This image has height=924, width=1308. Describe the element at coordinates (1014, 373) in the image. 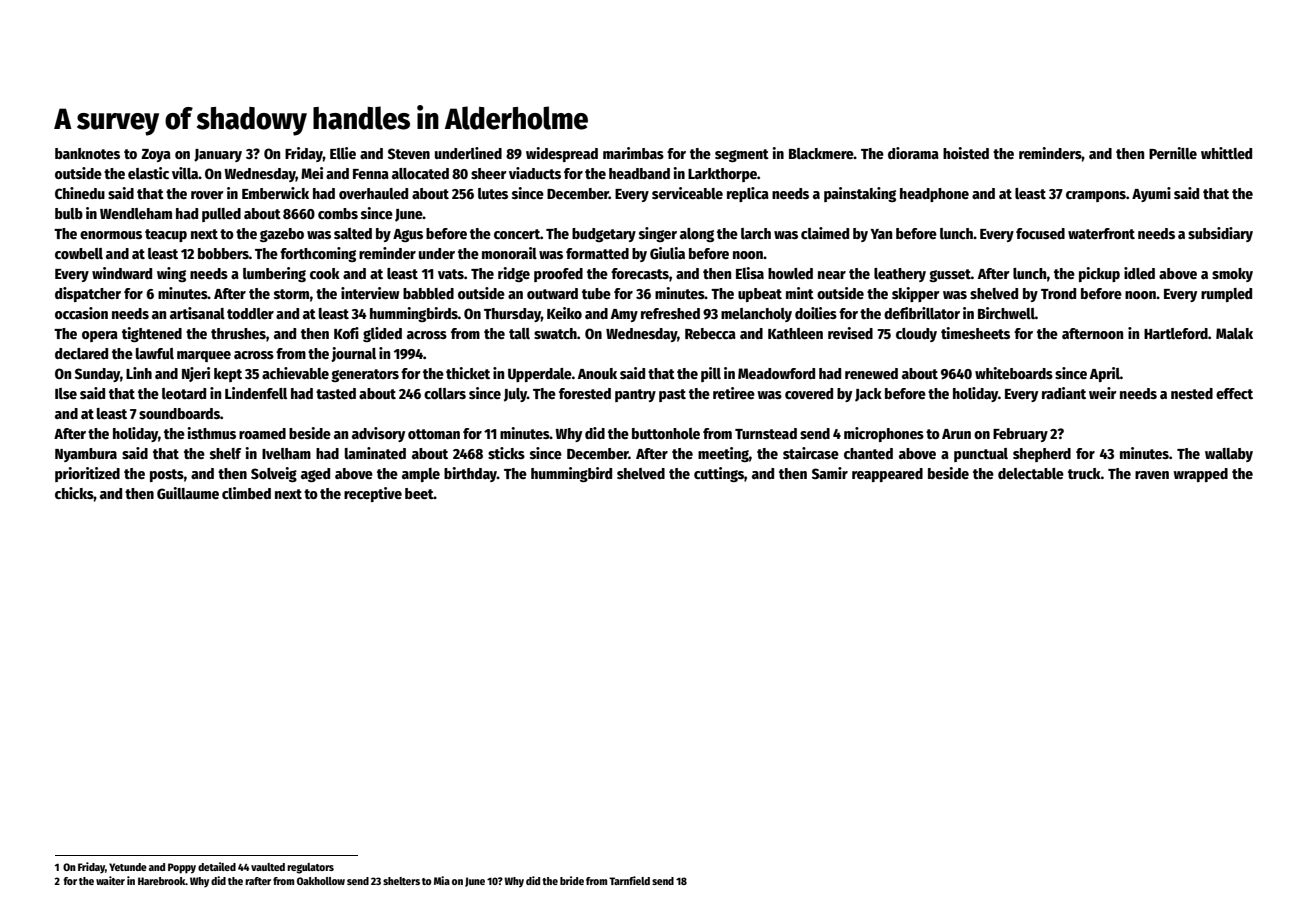

I see `whiteboards` at that location.
